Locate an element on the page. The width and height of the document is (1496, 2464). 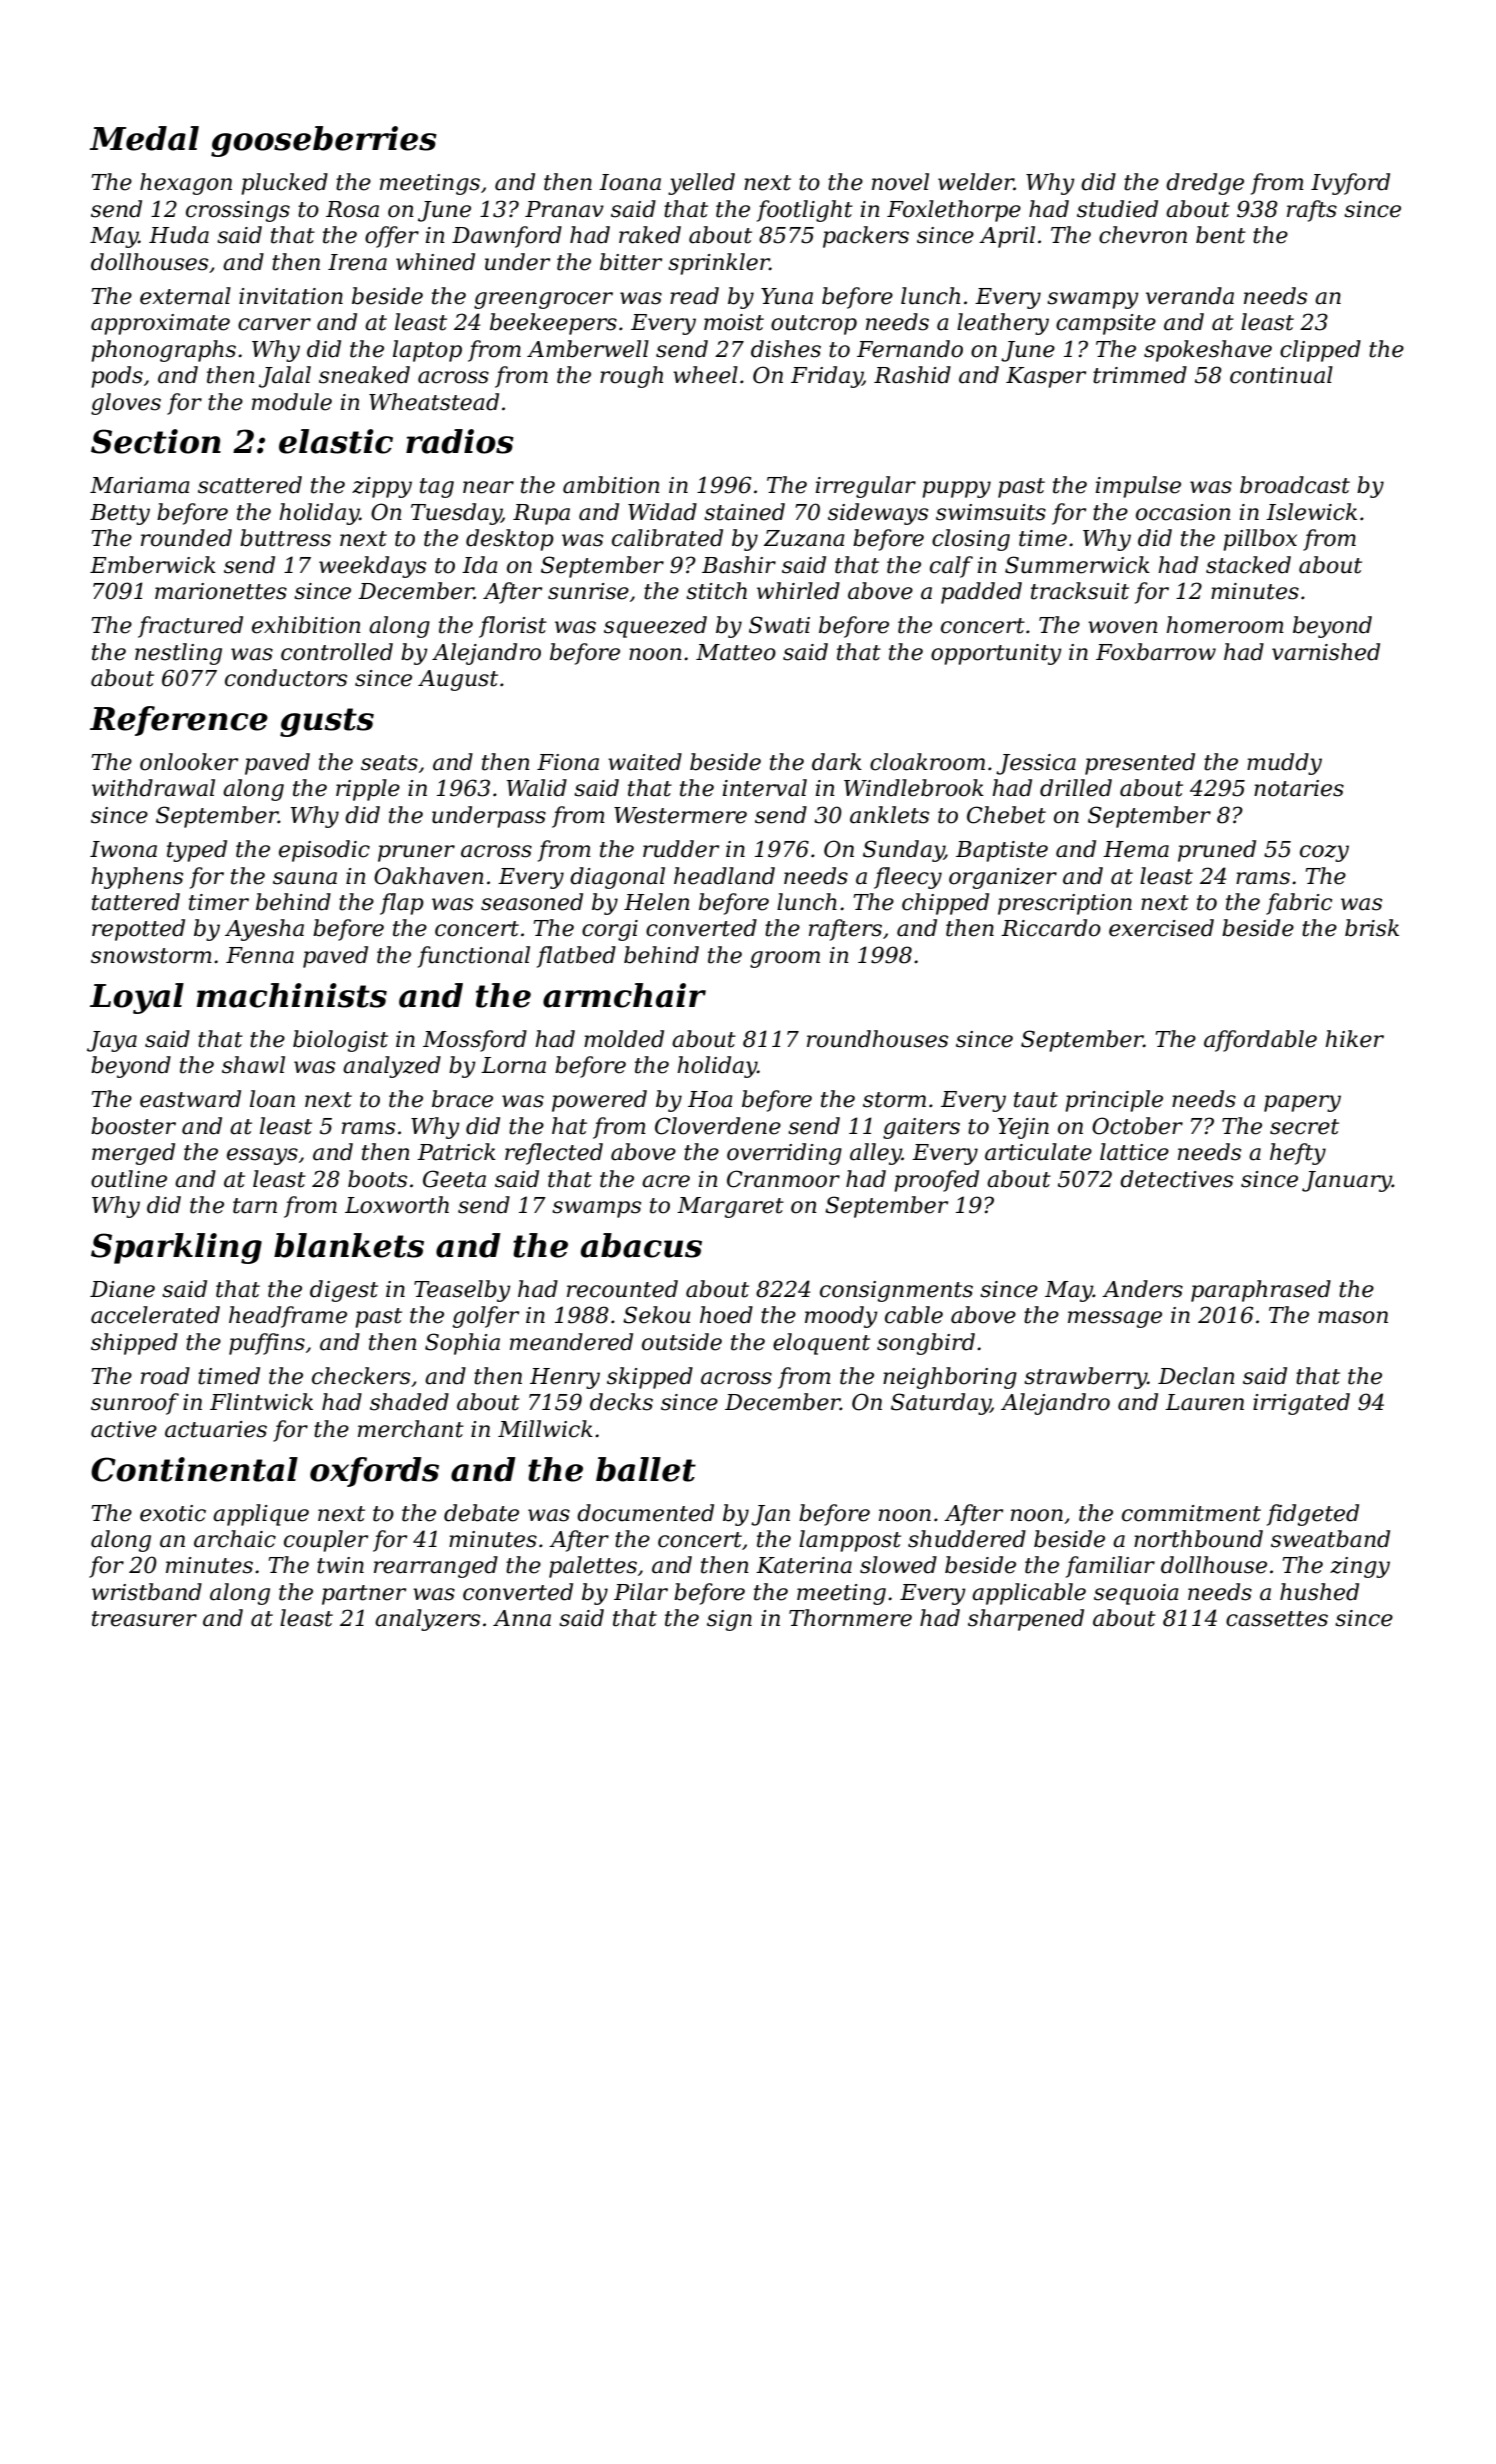
fabric is located at coordinates (1299, 904).
